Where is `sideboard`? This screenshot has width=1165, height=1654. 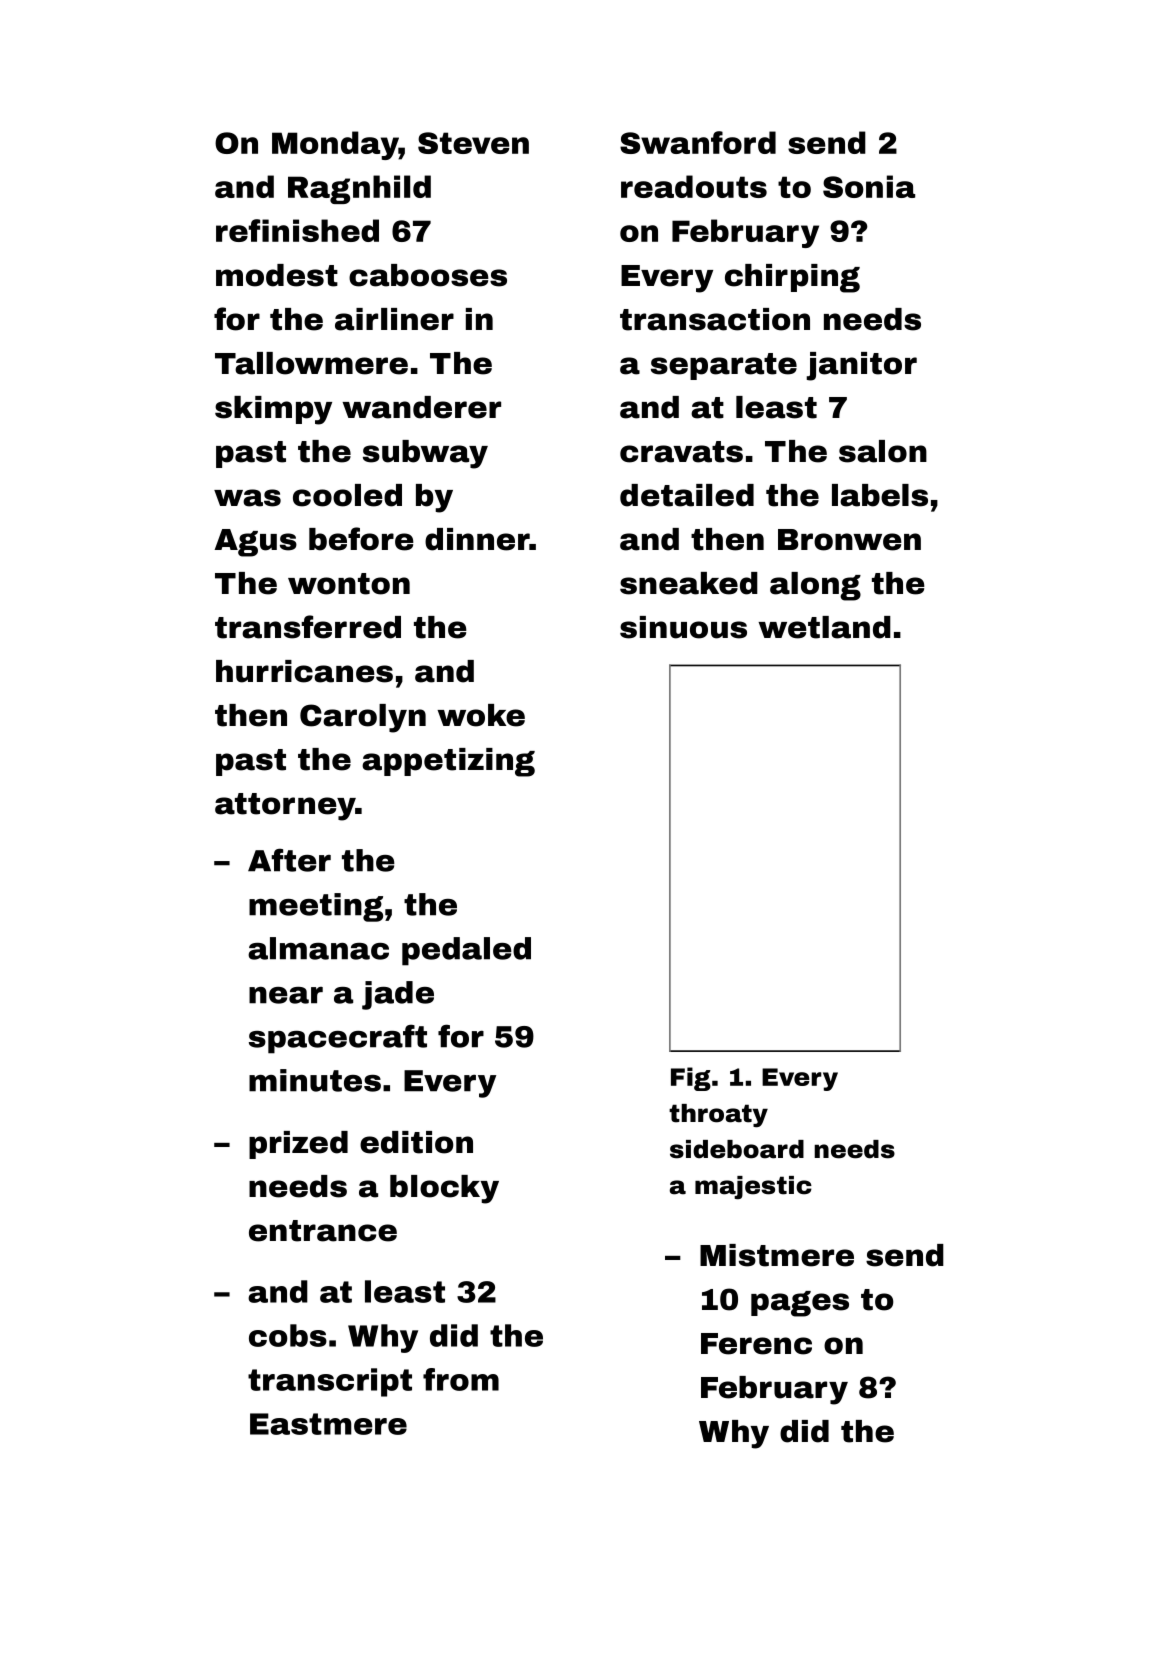
sideboard is located at coordinates (737, 1149).
